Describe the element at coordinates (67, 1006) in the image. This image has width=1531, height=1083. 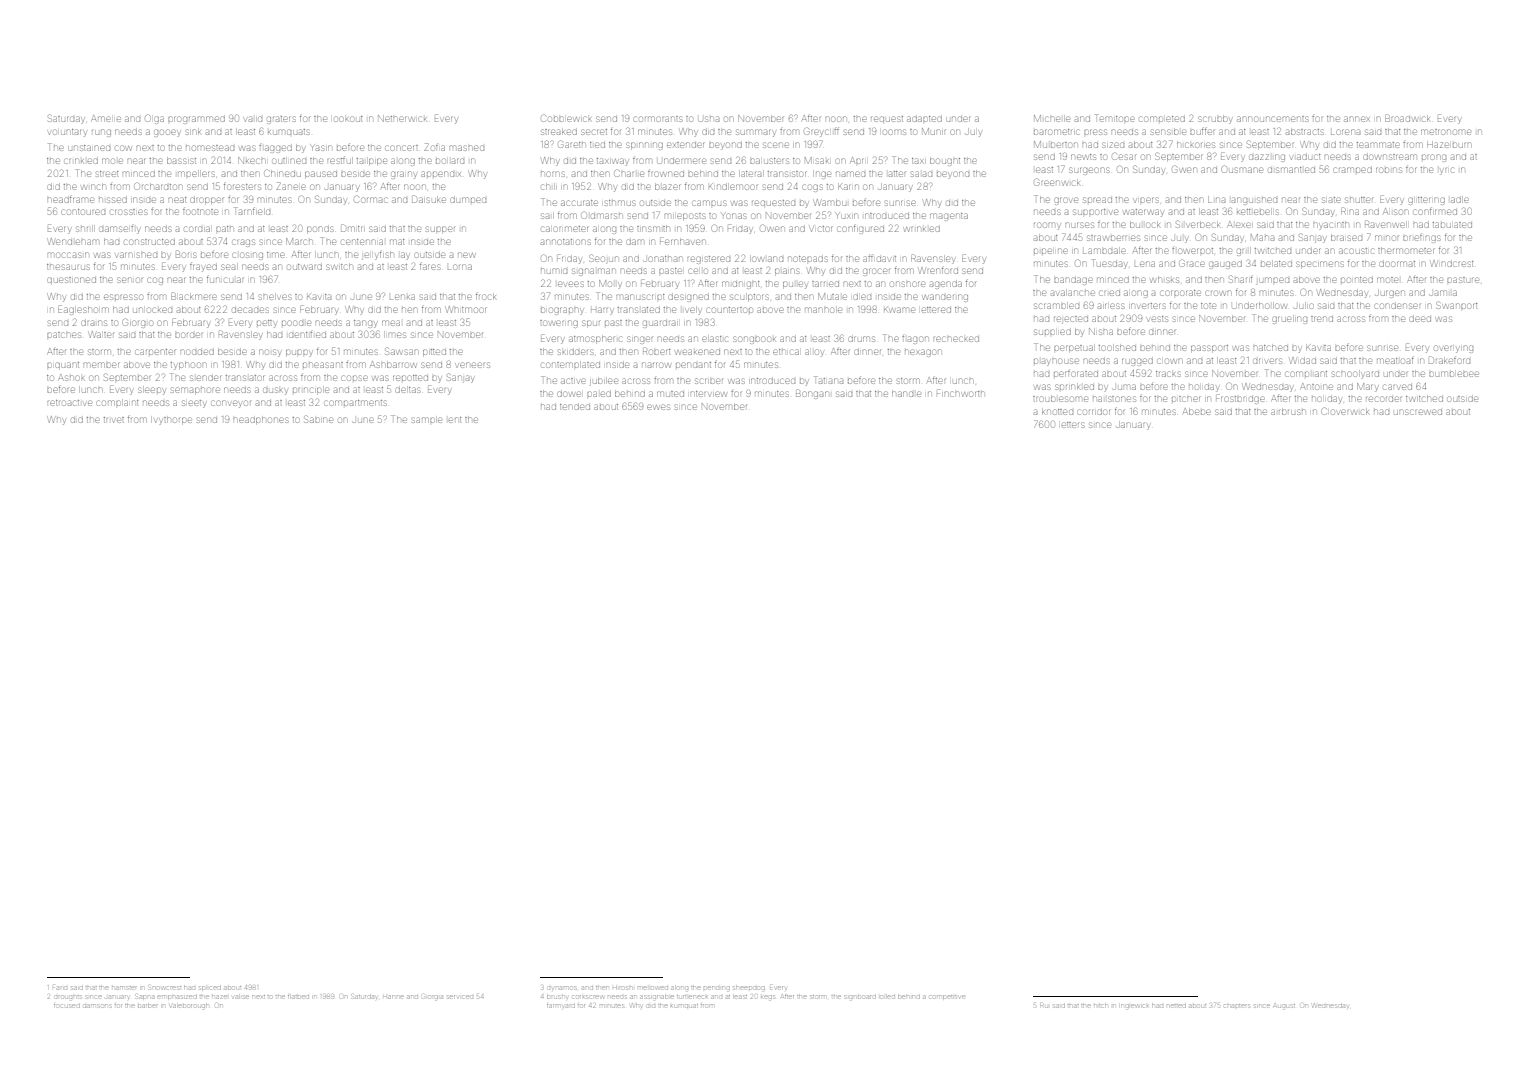
I see `focused` at that location.
